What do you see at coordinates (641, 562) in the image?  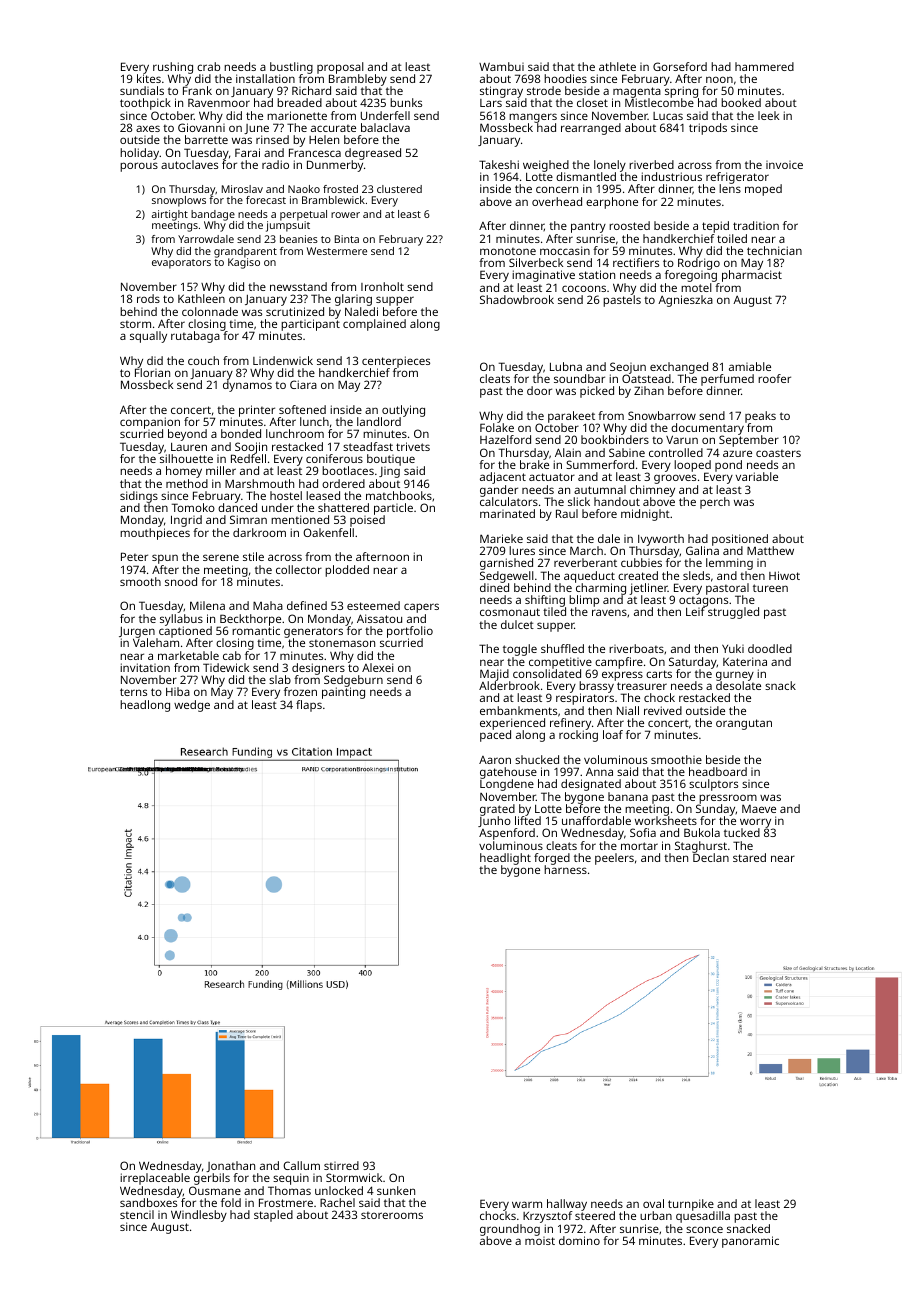 I see `cubbies` at bounding box center [641, 562].
